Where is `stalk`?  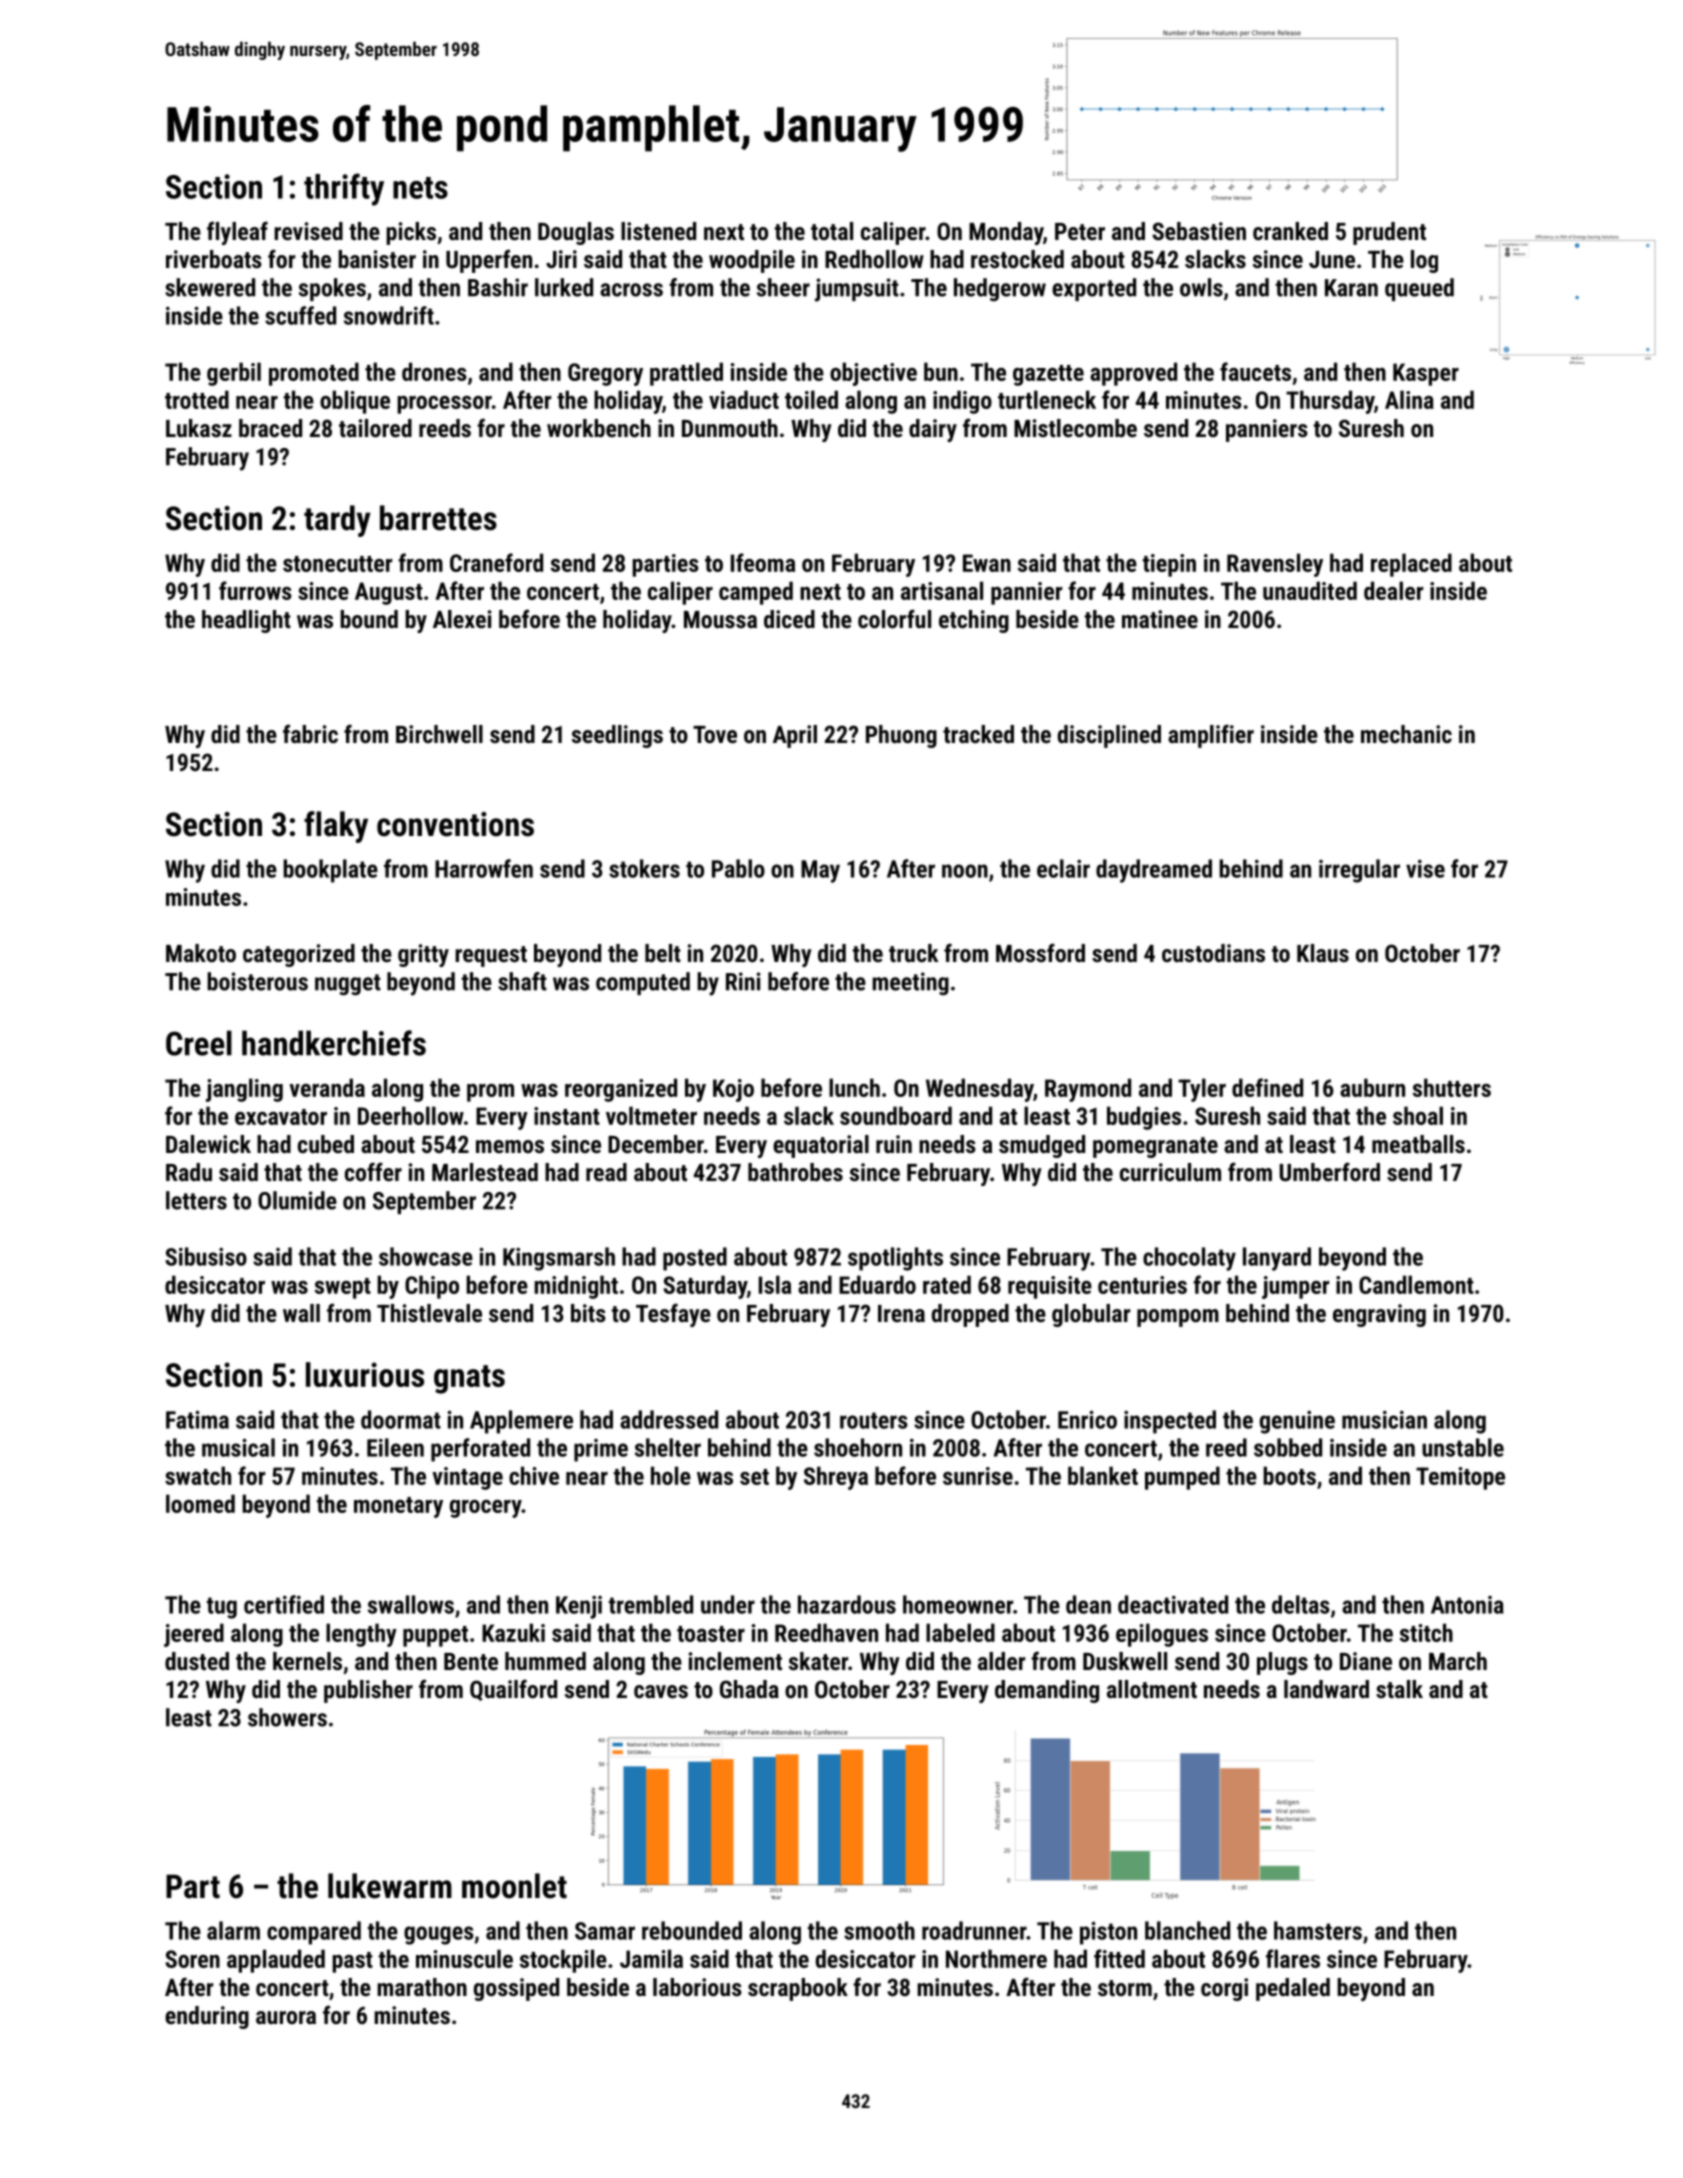 stalk is located at coordinates (1399, 1689).
